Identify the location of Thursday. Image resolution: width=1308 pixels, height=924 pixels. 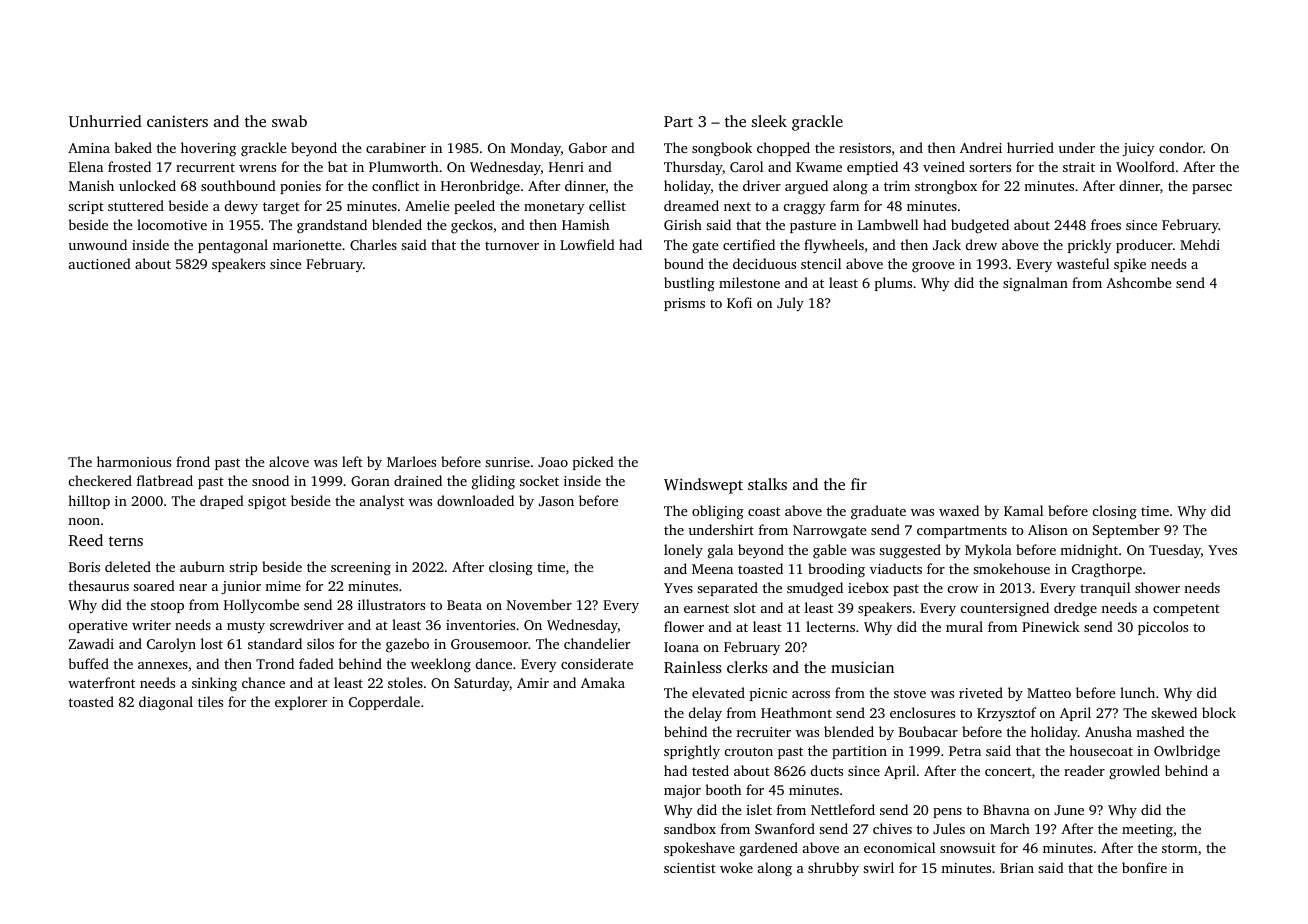
(693, 168).
